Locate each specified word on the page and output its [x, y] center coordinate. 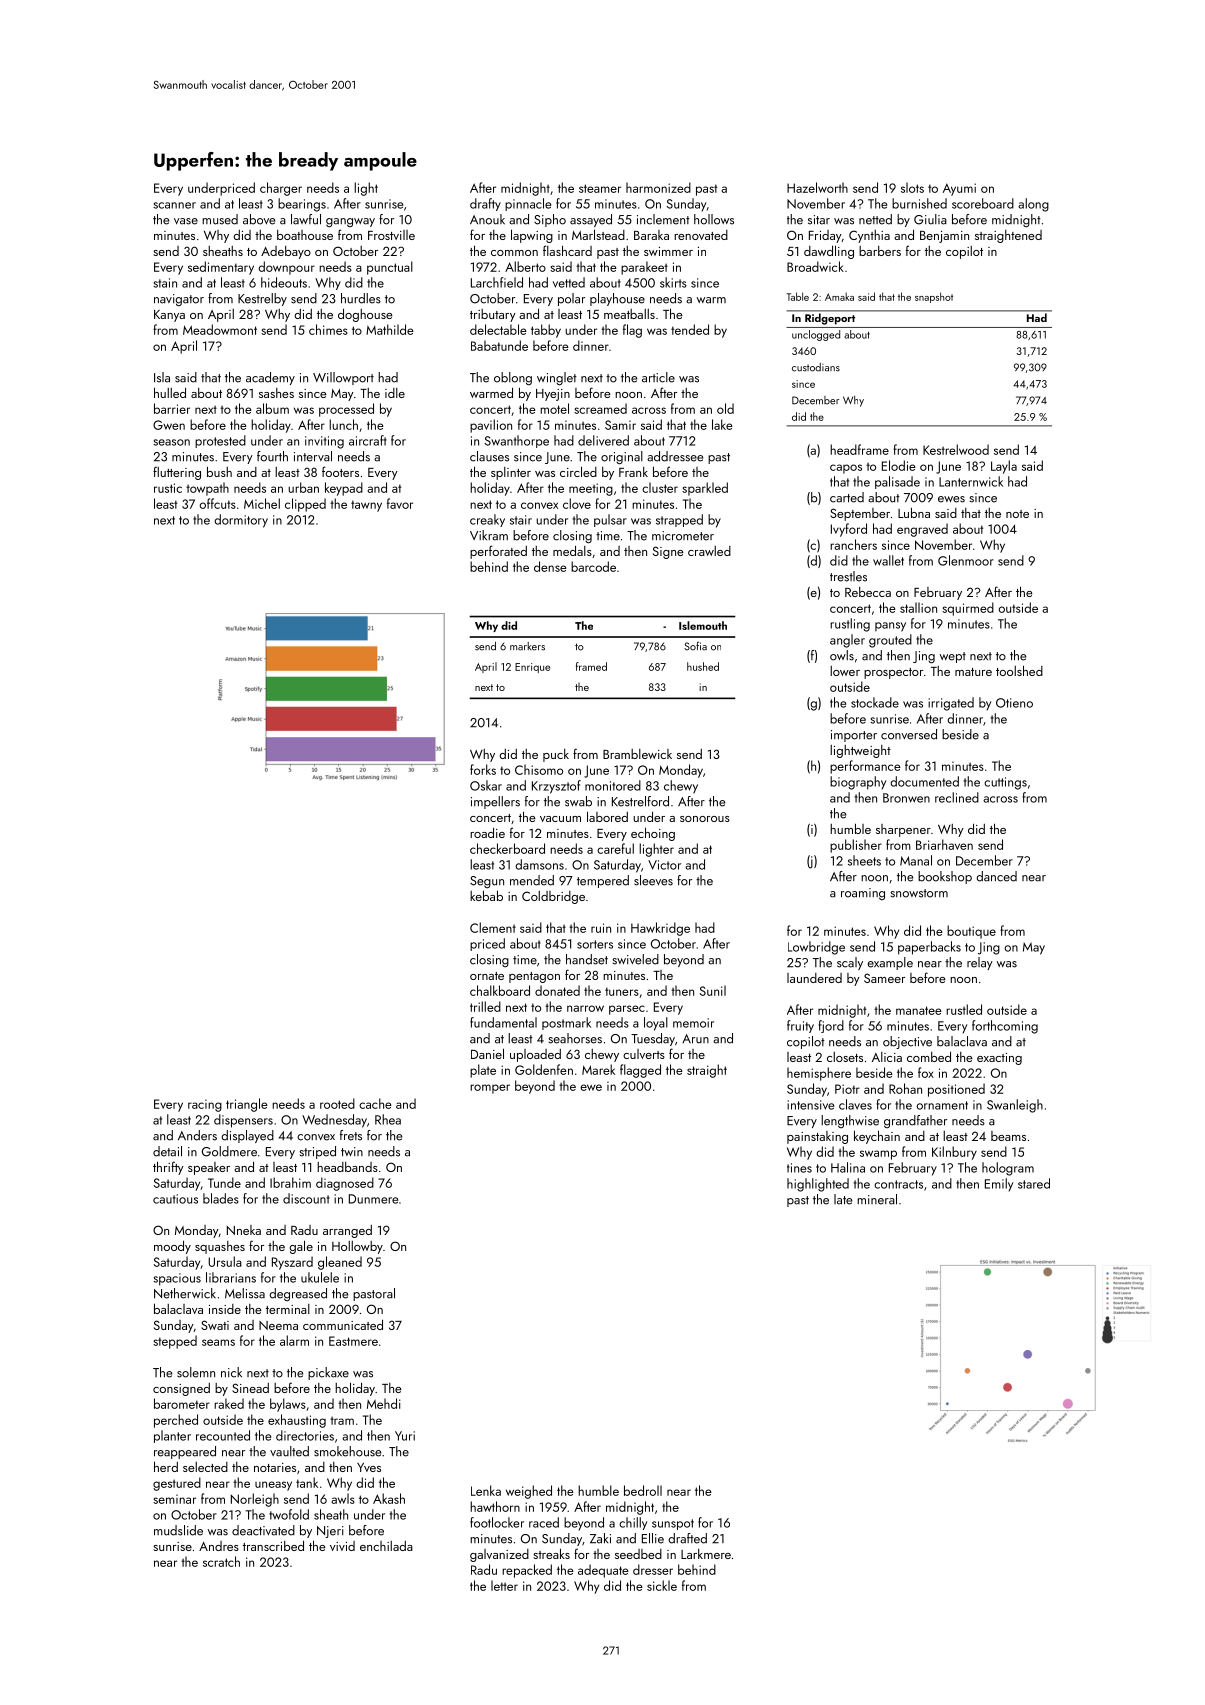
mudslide [178, 1530]
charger [281, 189]
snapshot [934, 297]
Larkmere [706, 1554]
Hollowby [357, 1247]
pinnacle [528, 204]
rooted [337, 1103]
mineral [877, 1199]
